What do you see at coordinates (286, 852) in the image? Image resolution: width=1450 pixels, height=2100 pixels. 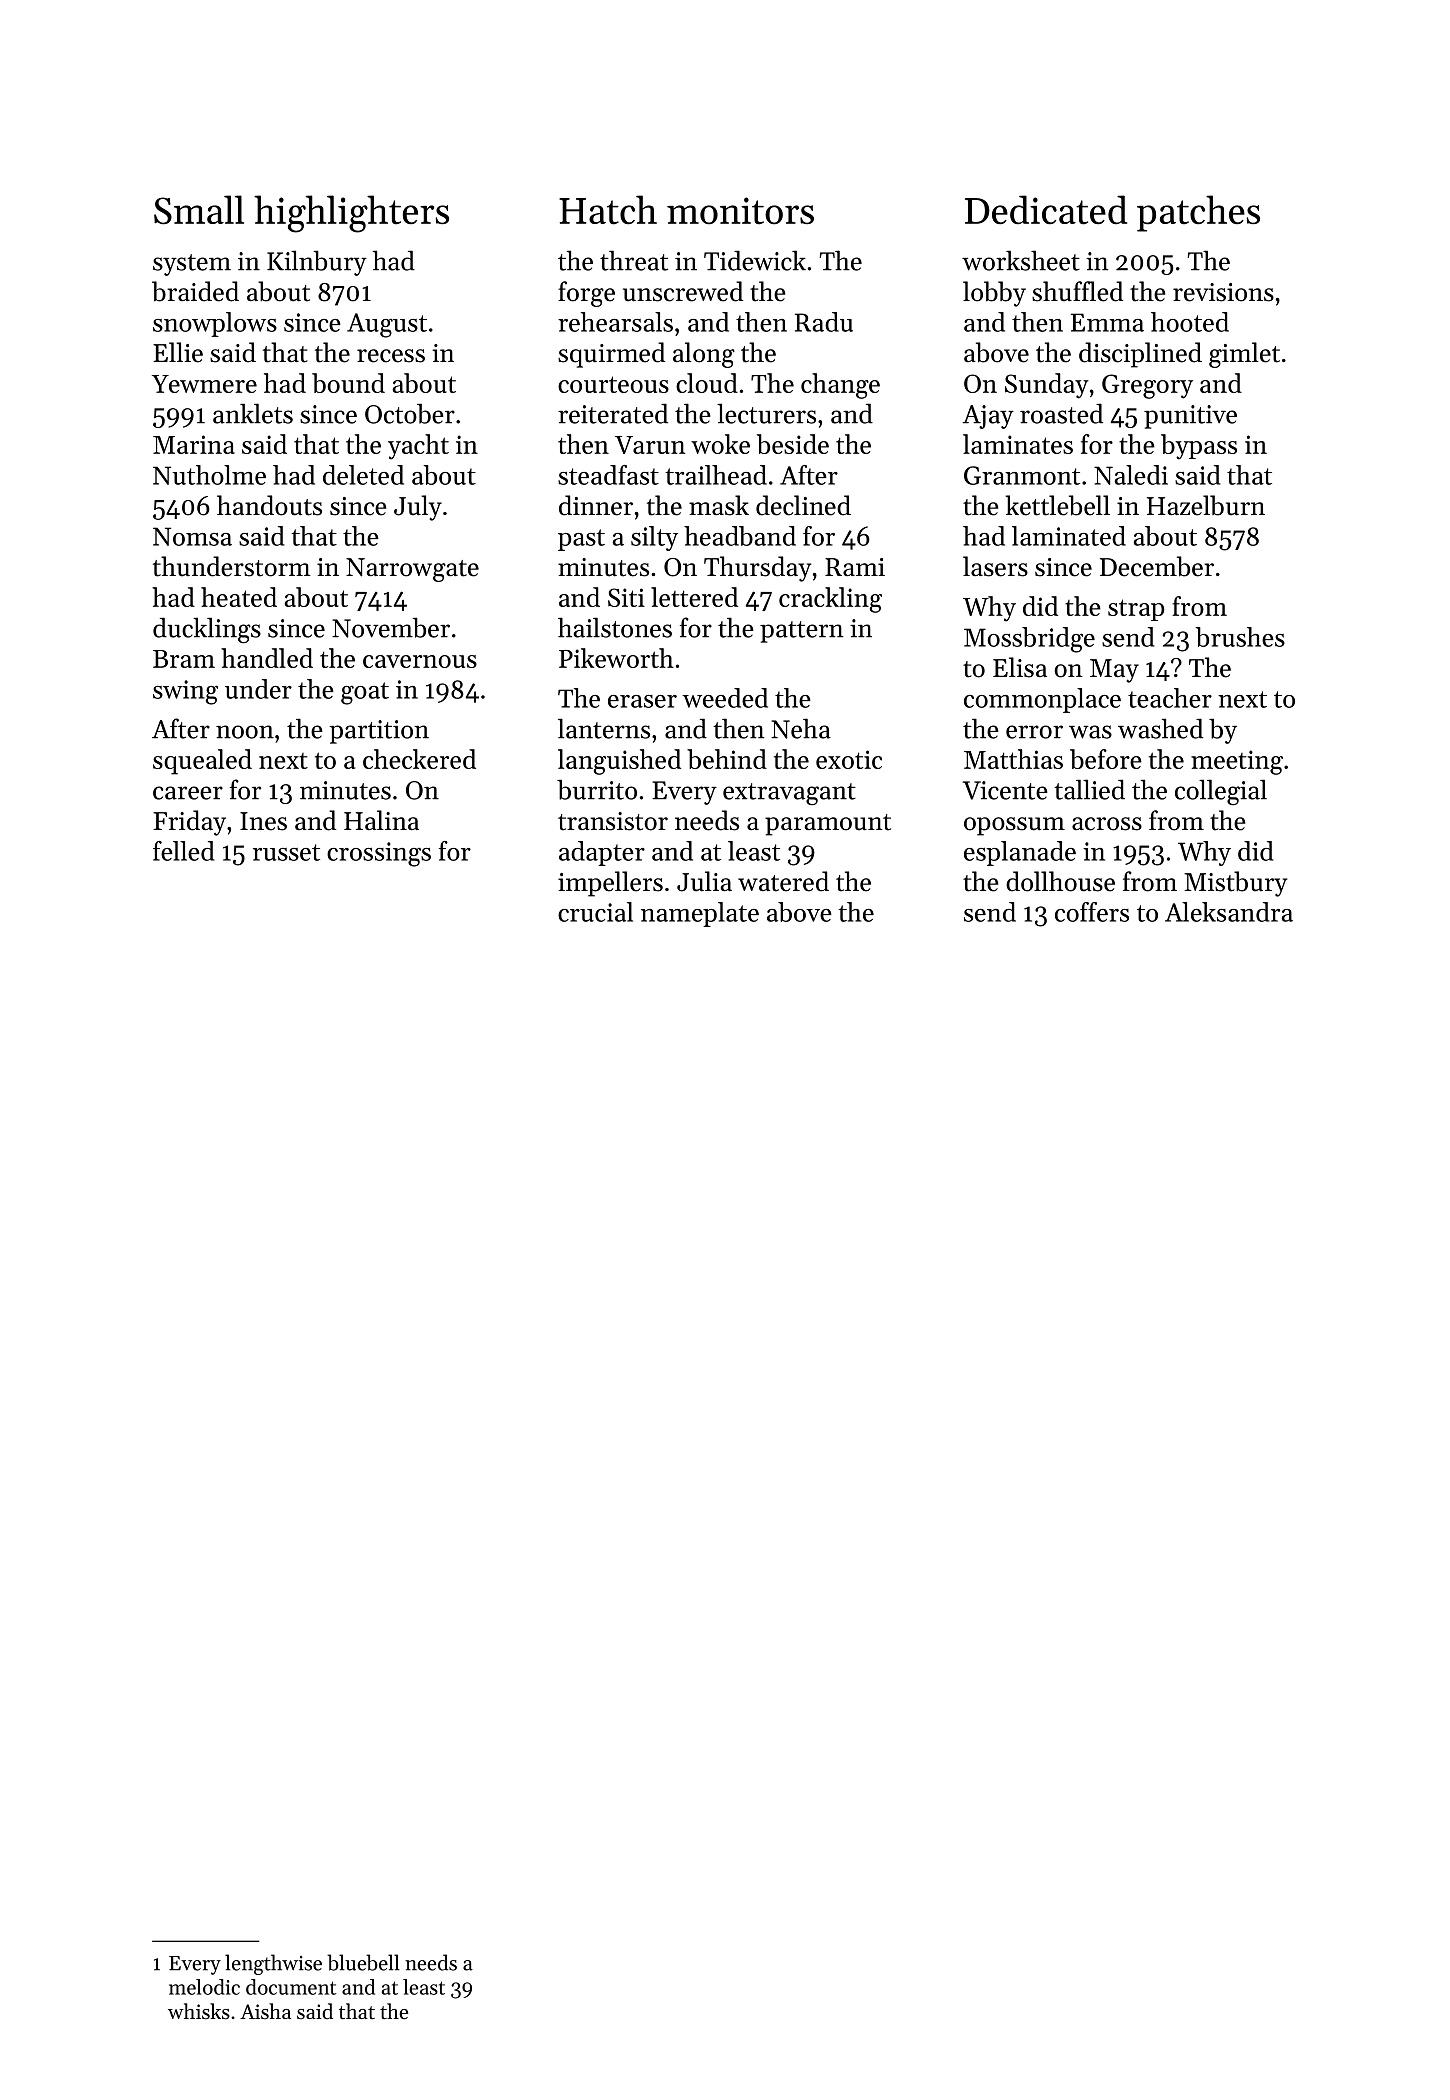 I see `russet` at bounding box center [286, 852].
